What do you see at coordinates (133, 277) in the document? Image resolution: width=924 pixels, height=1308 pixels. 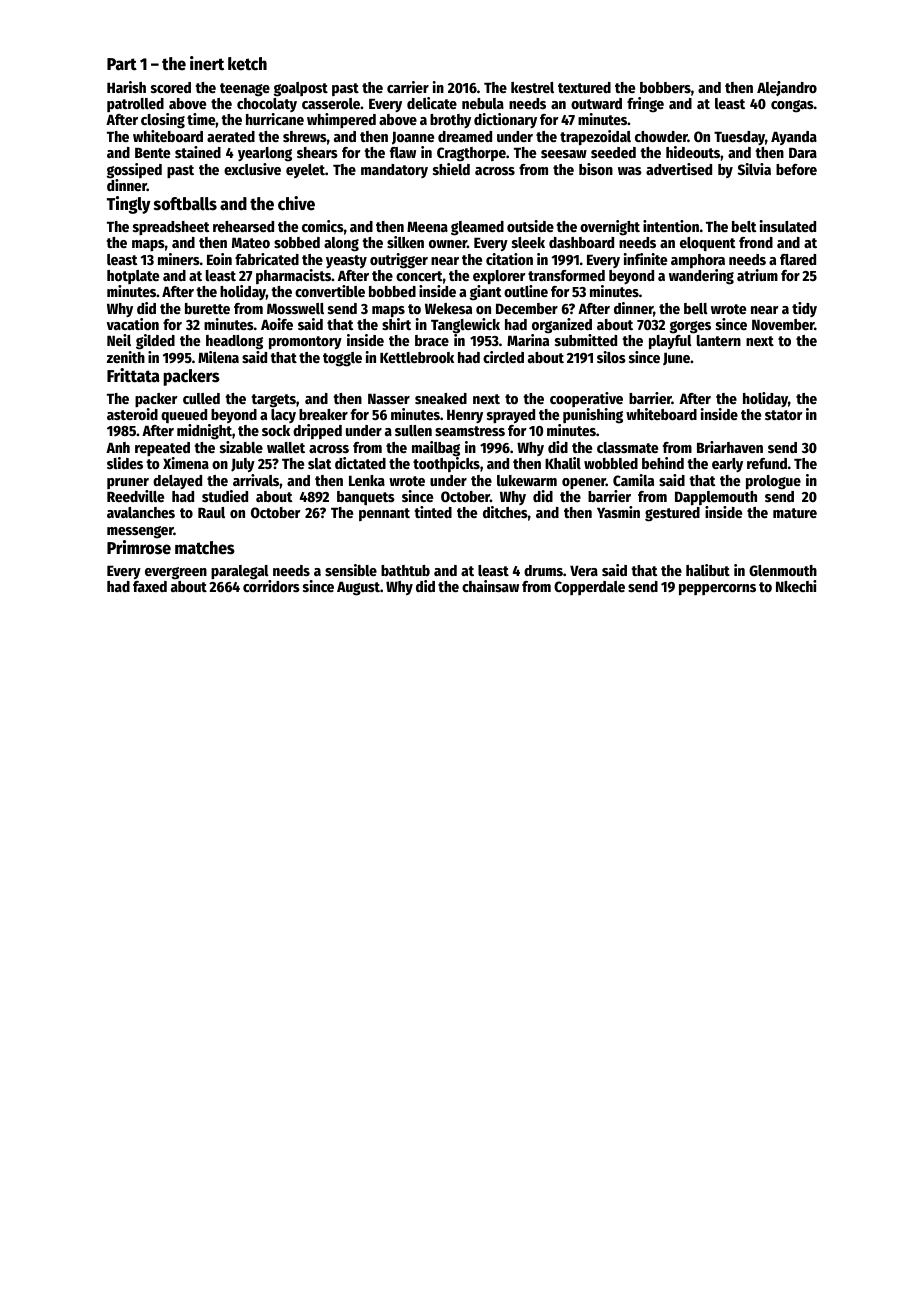 I see `hotplate` at bounding box center [133, 277].
